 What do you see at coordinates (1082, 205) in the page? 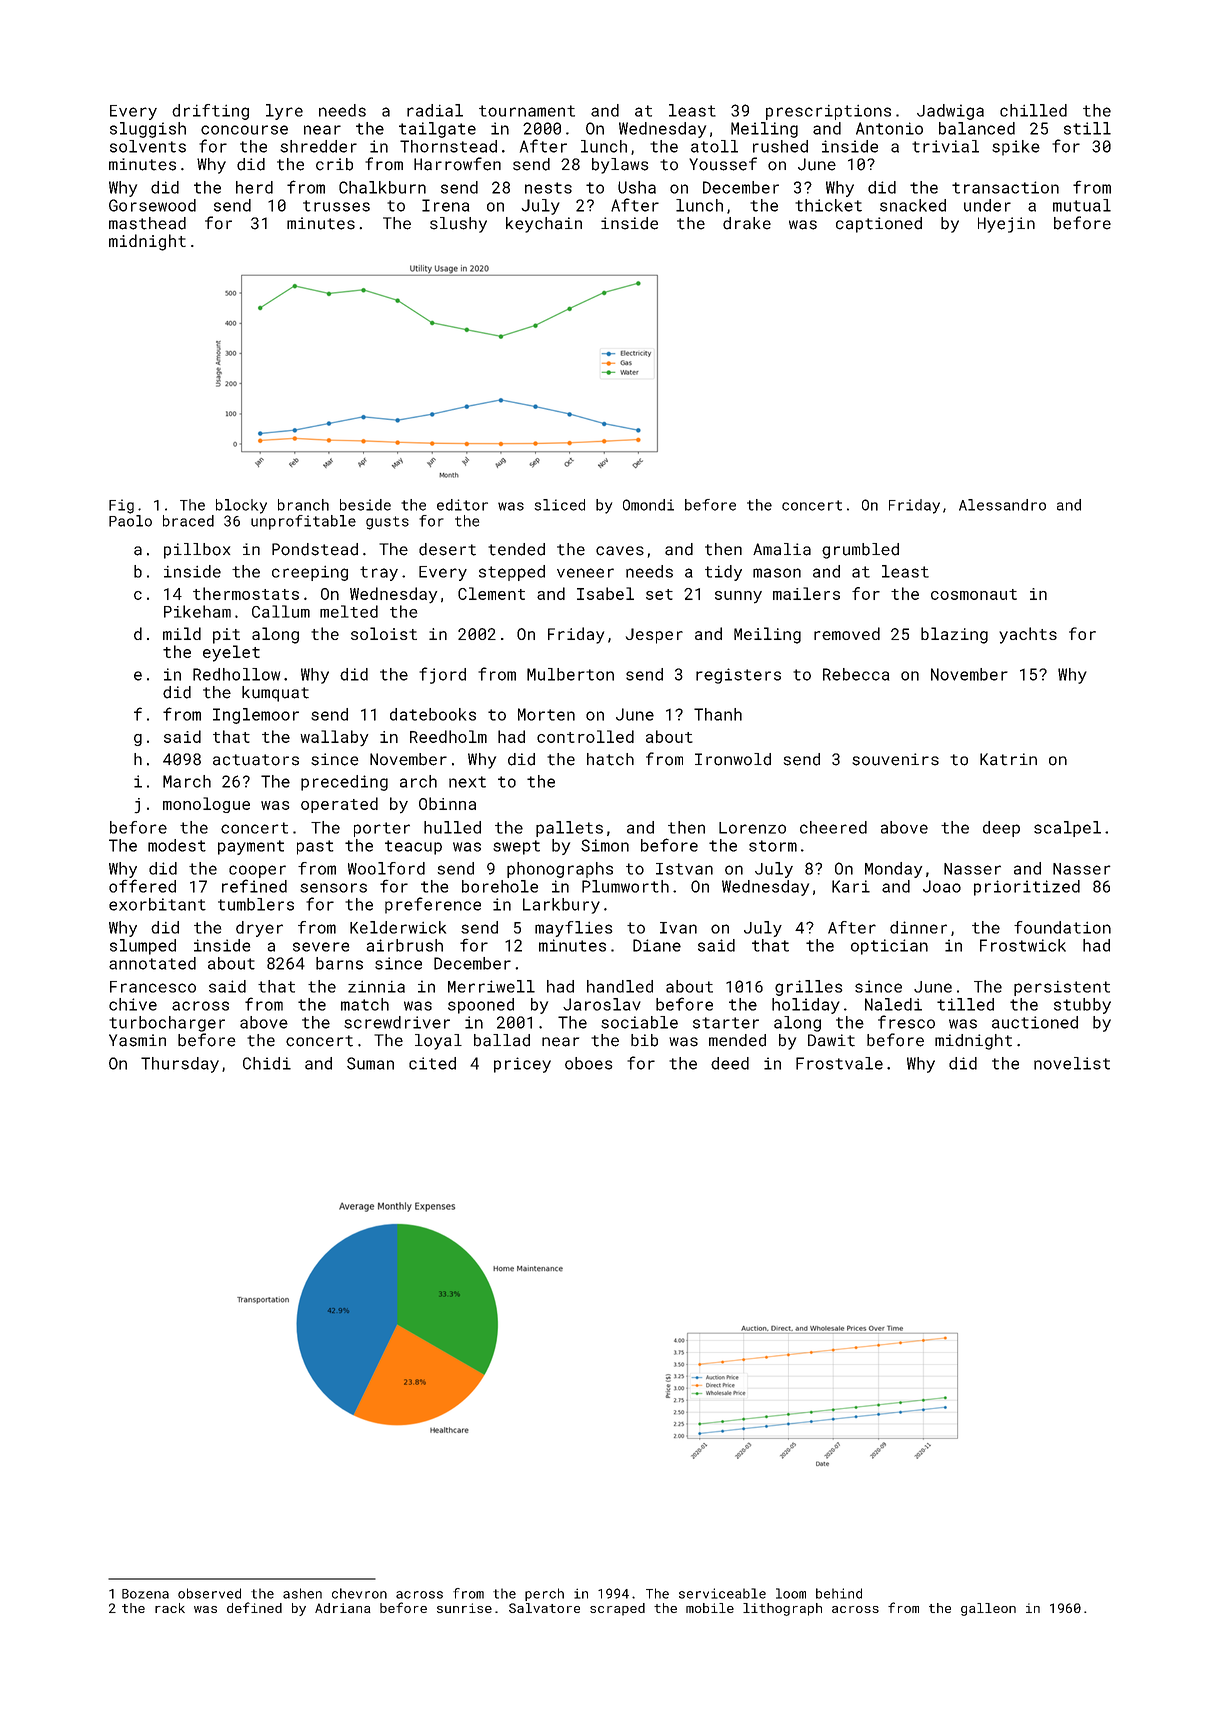
I see `mutual` at bounding box center [1082, 205].
